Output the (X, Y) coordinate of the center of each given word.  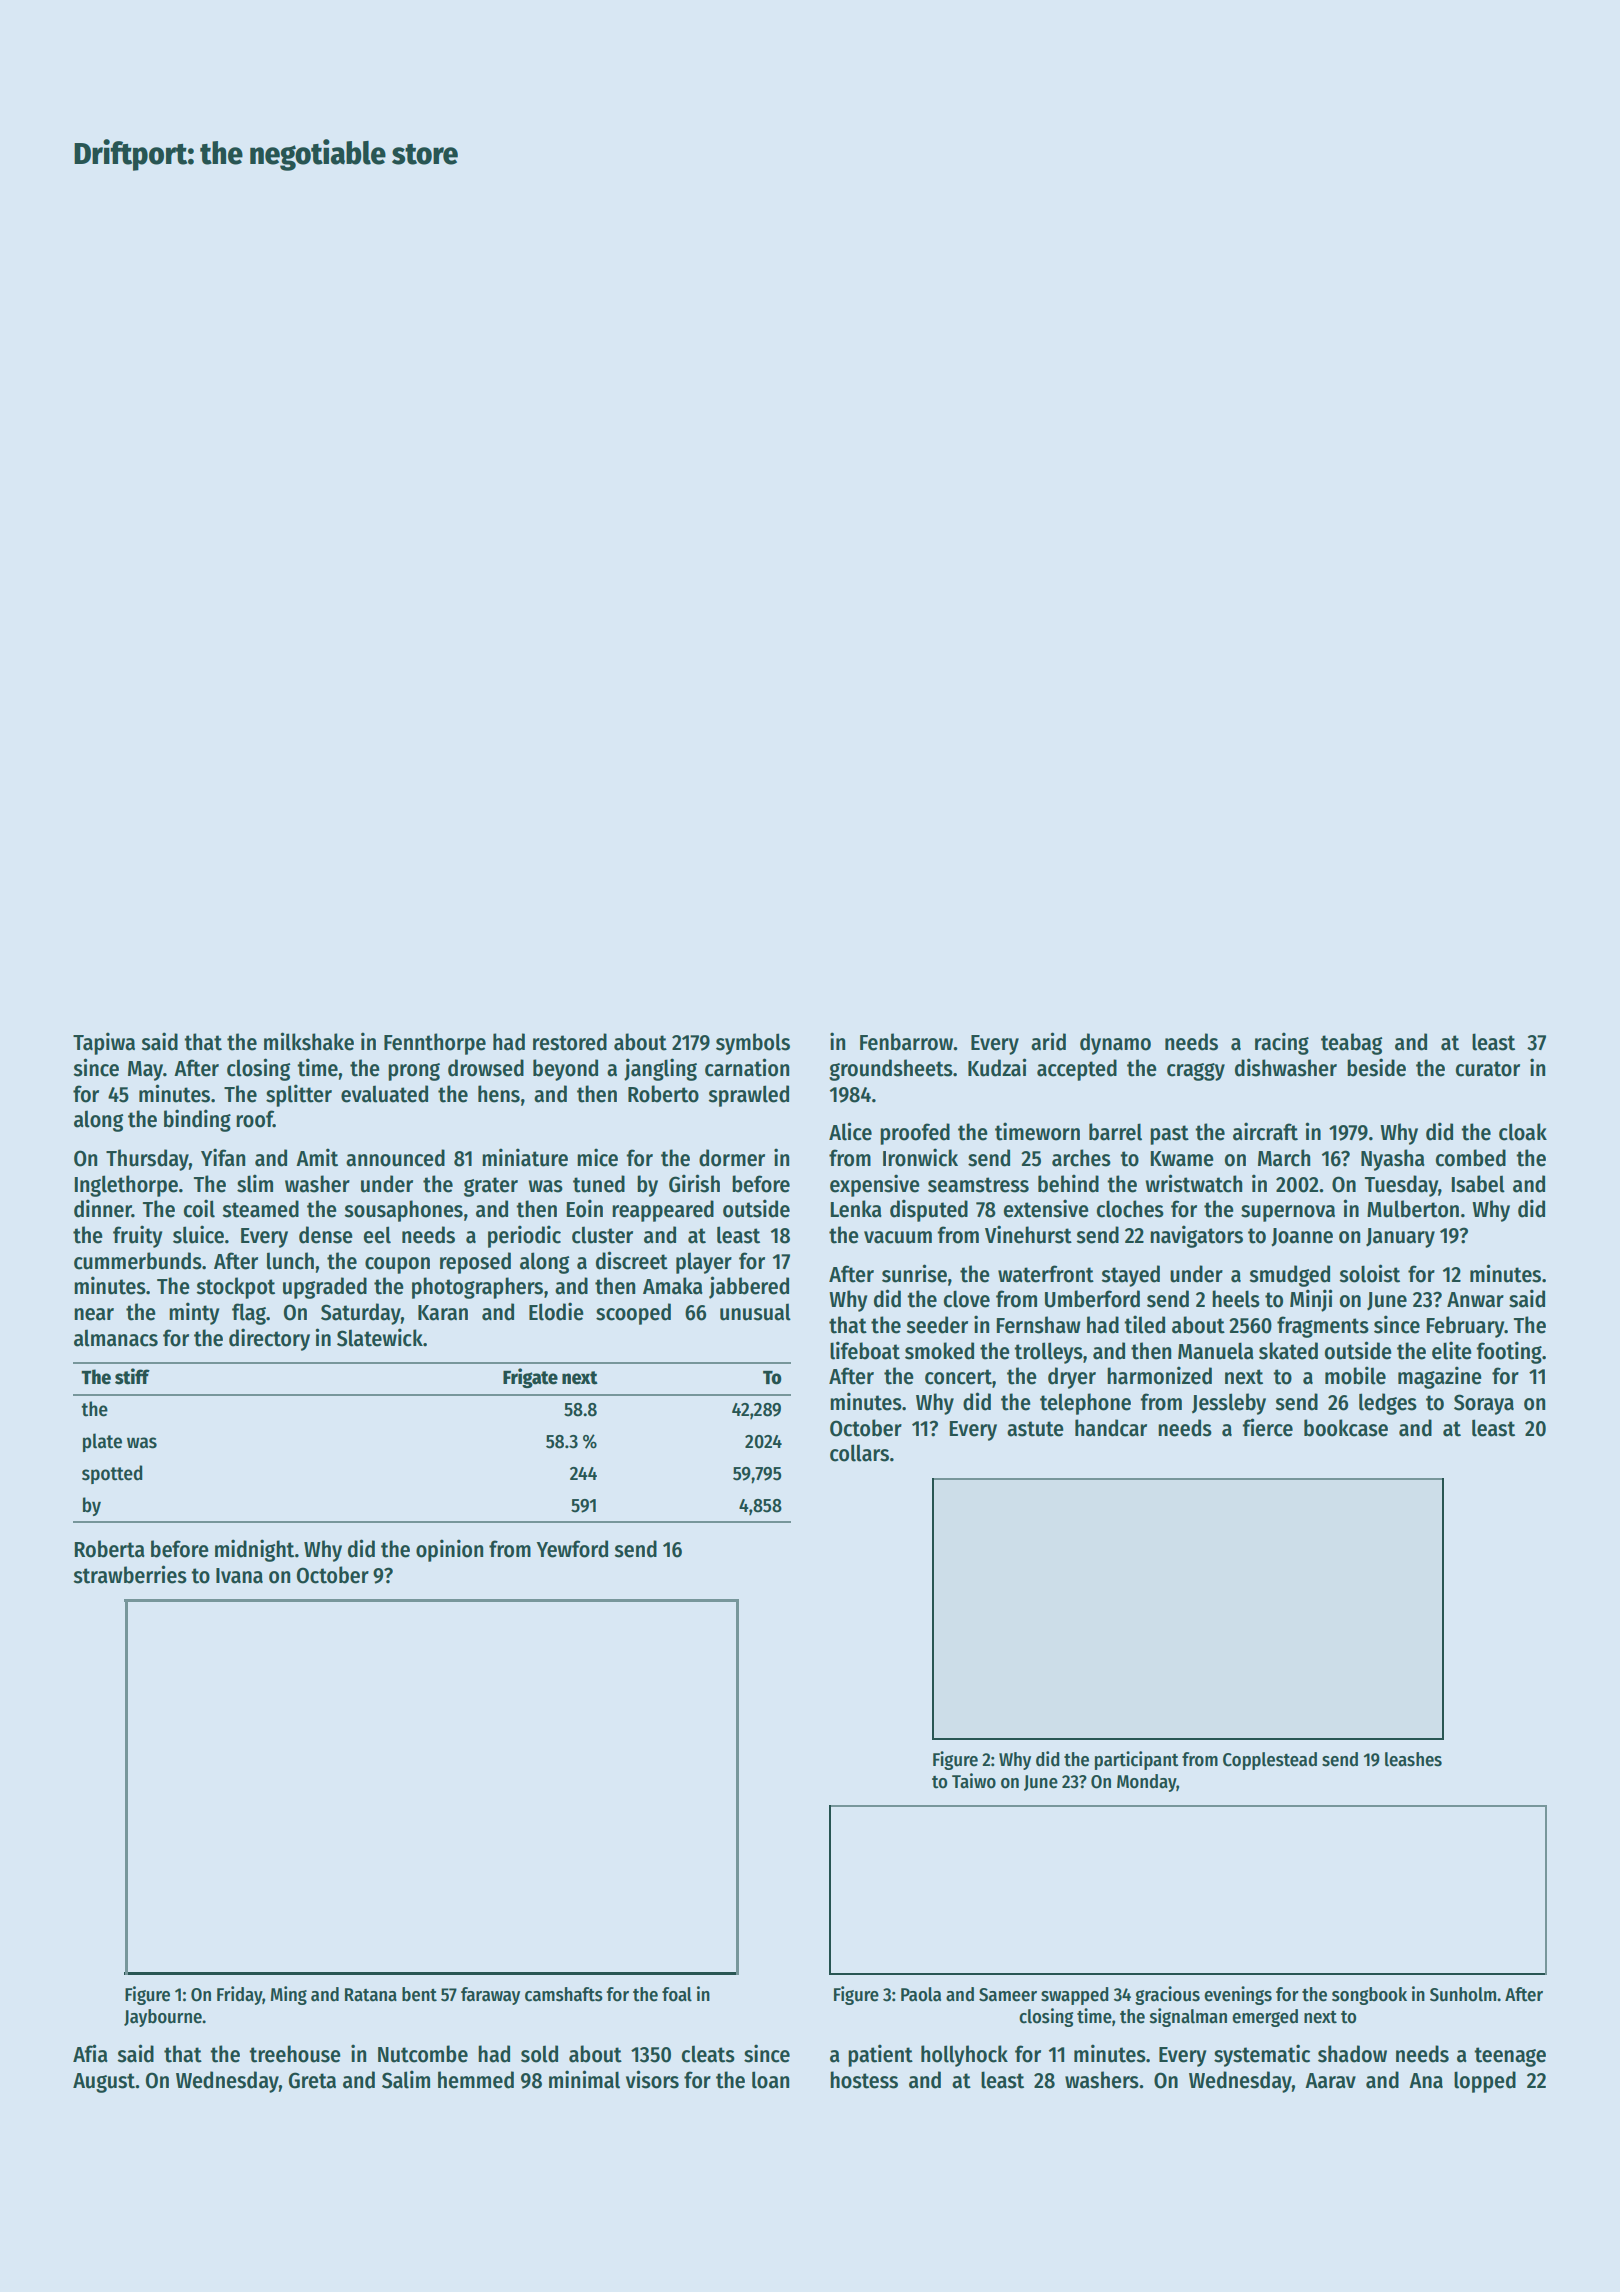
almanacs (116, 1338)
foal (677, 1994)
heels (1236, 1299)
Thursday (147, 1160)
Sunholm (1463, 1994)
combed (1471, 1158)
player (704, 1263)
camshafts (564, 1994)
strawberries (130, 1574)
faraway (490, 1996)
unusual (755, 1312)
